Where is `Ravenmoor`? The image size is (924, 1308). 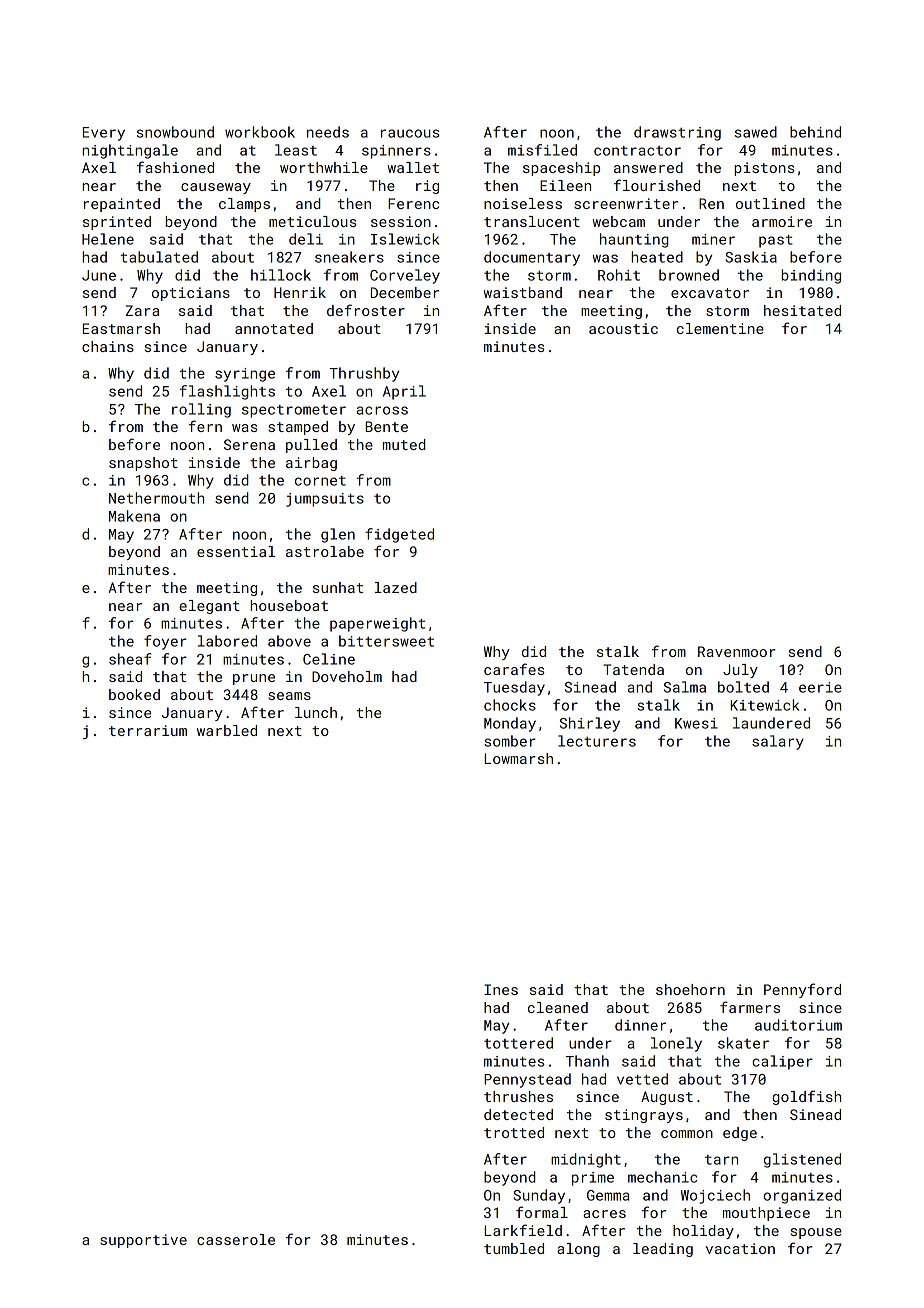 Ravenmoor is located at coordinates (737, 651).
